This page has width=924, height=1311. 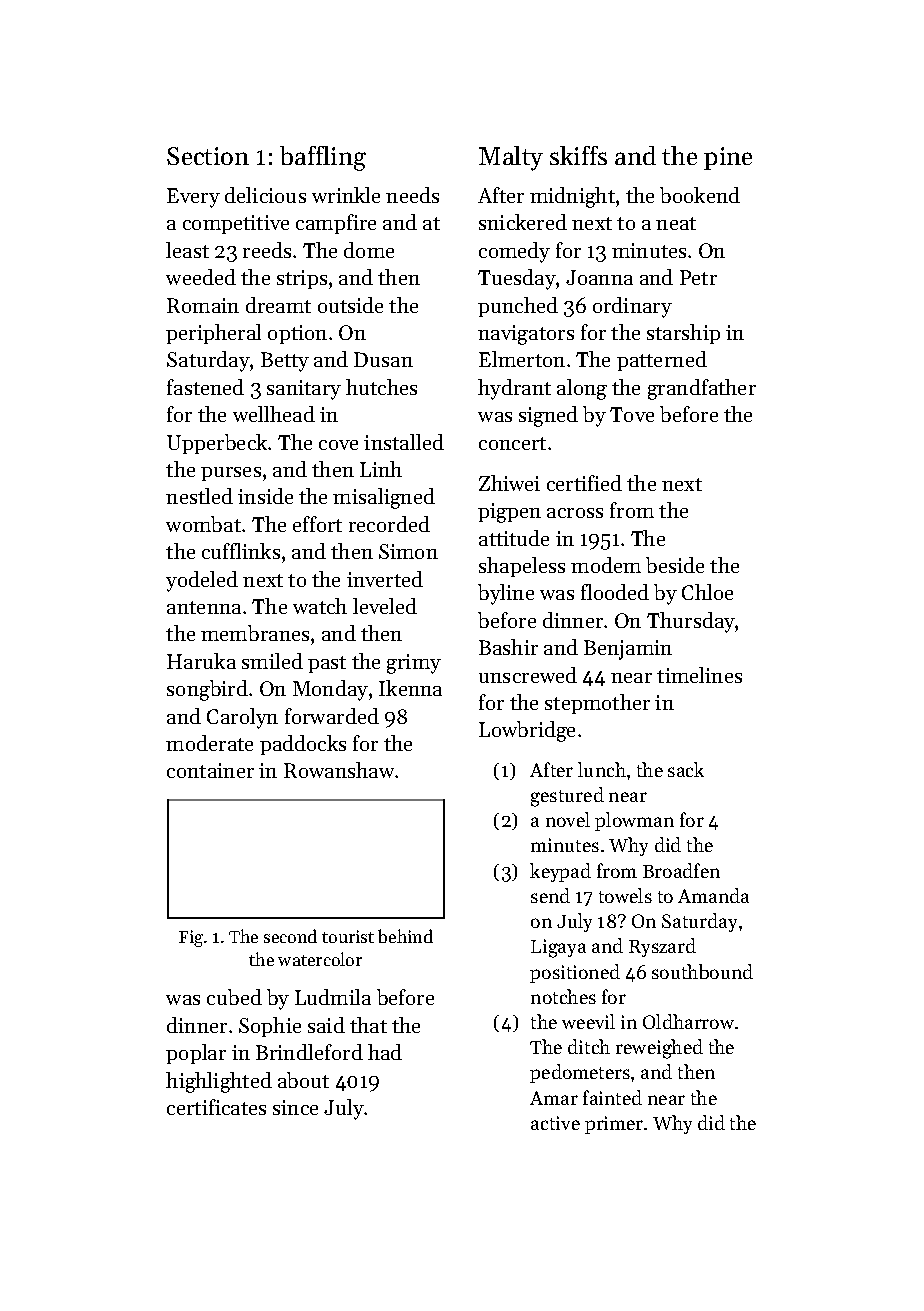 What do you see at coordinates (405, 936) in the page?
I see `behind` at bounding box center [405, 936].
